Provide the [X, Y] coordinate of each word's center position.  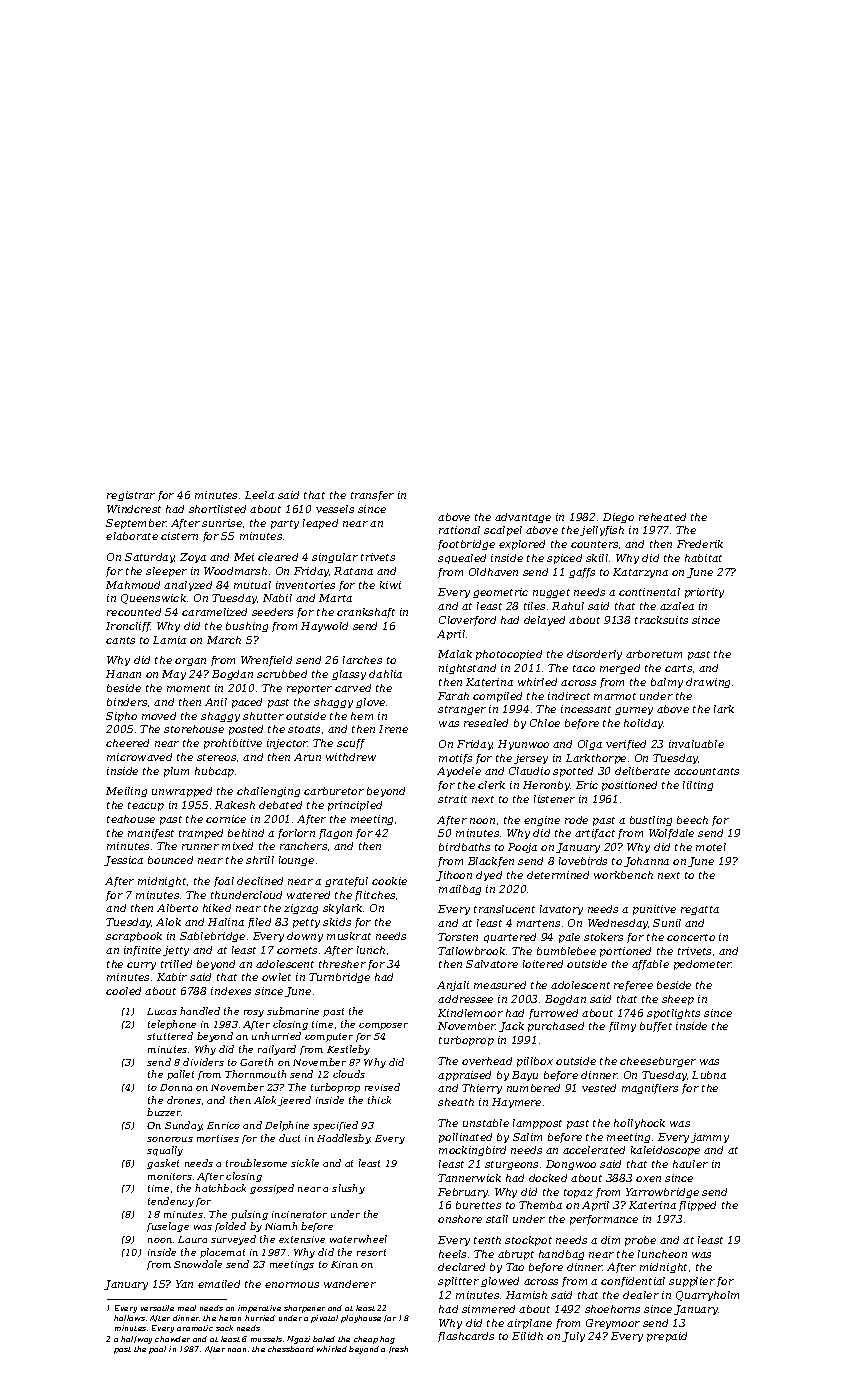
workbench [623, 875]
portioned [625, 952]
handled [200, 1011]
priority [704, 593]
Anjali [453, 986]
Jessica [123, 861]
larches [362, 660]
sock [224, 1328]
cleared [278, 557]
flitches [375, 896]
